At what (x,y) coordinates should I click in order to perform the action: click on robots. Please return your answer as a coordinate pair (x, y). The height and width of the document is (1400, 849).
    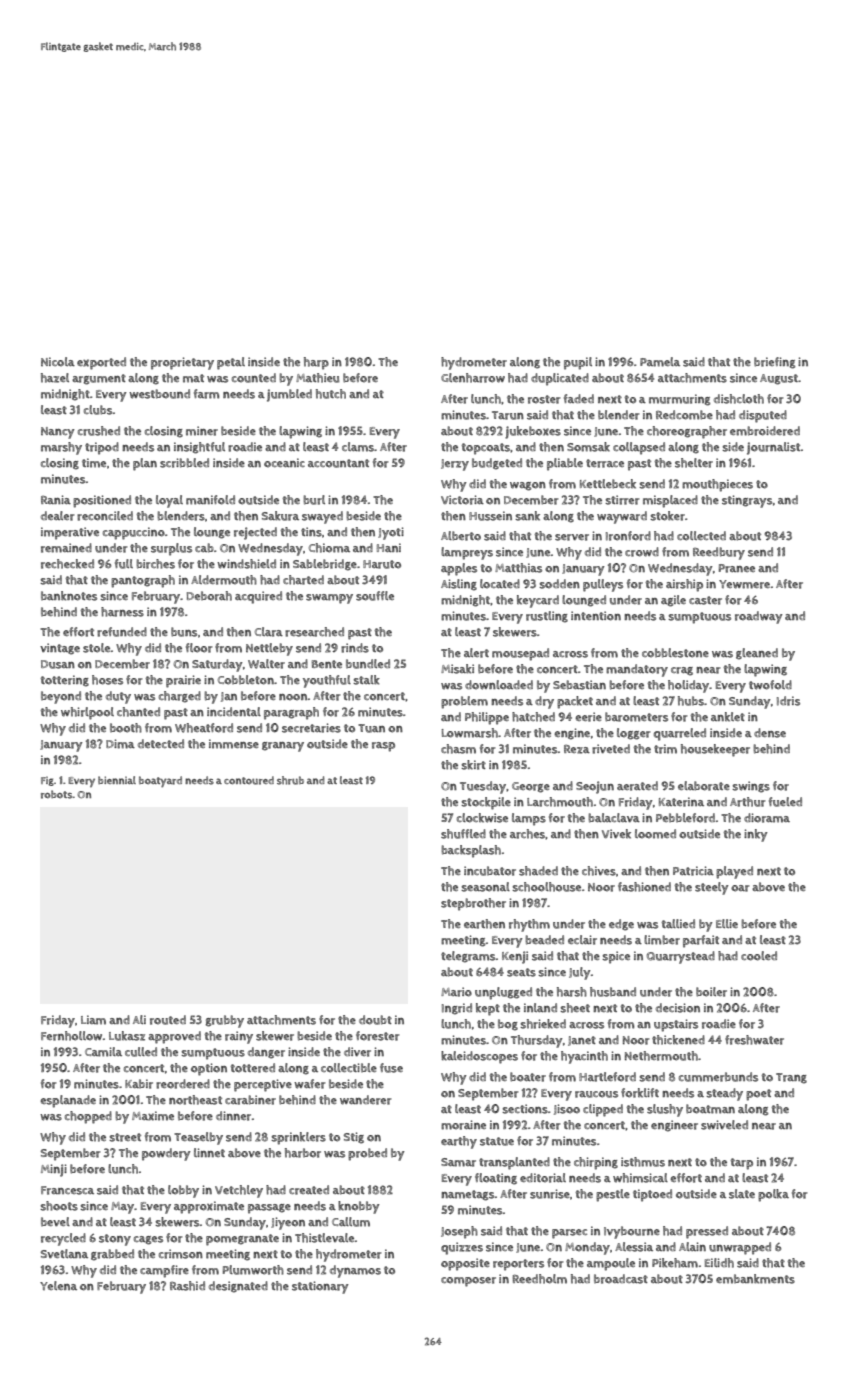
    Looking at the image, I should click on (57, 794).
